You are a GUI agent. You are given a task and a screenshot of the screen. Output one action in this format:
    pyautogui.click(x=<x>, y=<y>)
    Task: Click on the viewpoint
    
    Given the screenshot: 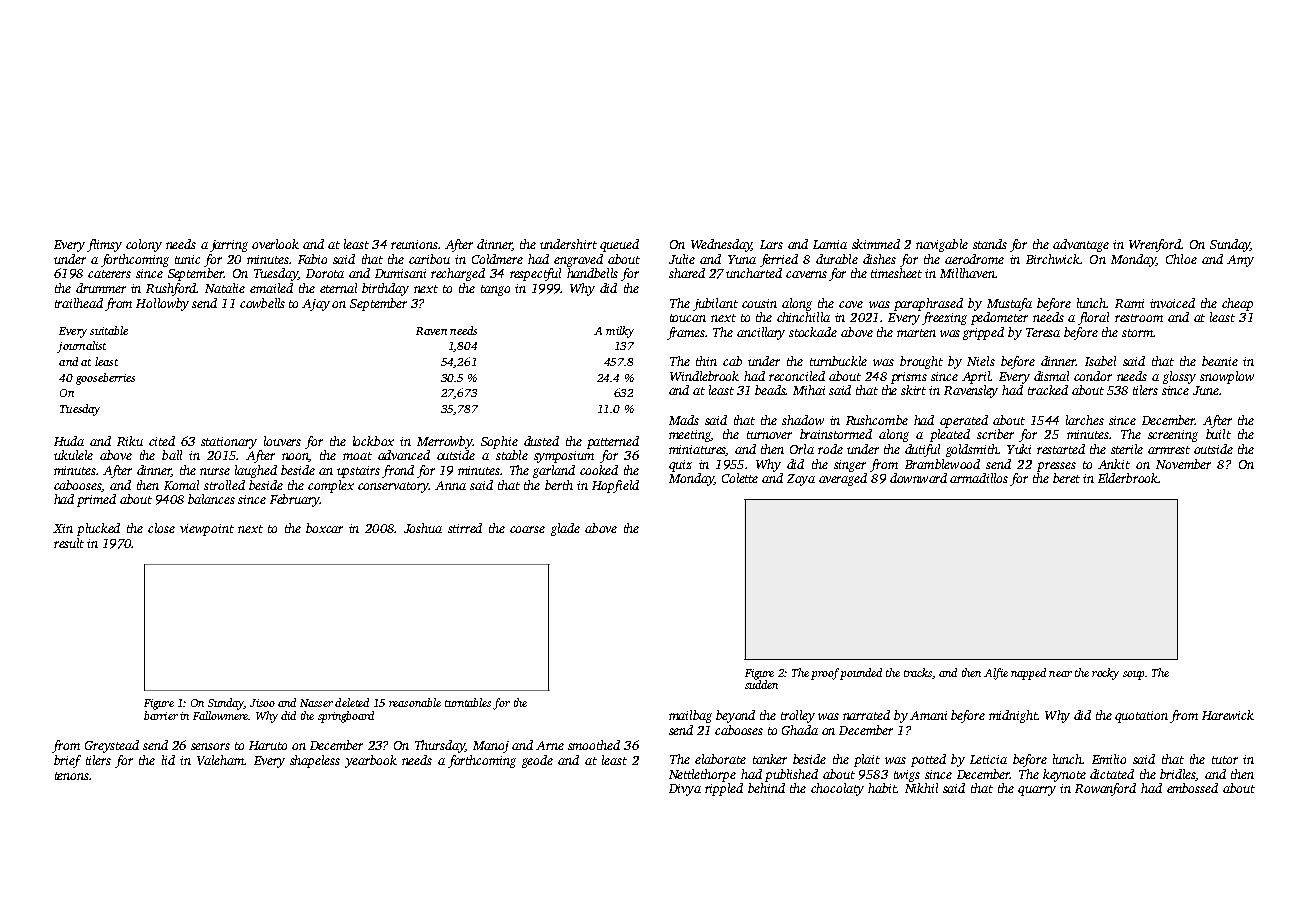 What is the action you would take?
    pyautogui.click(x=207, y=530)
